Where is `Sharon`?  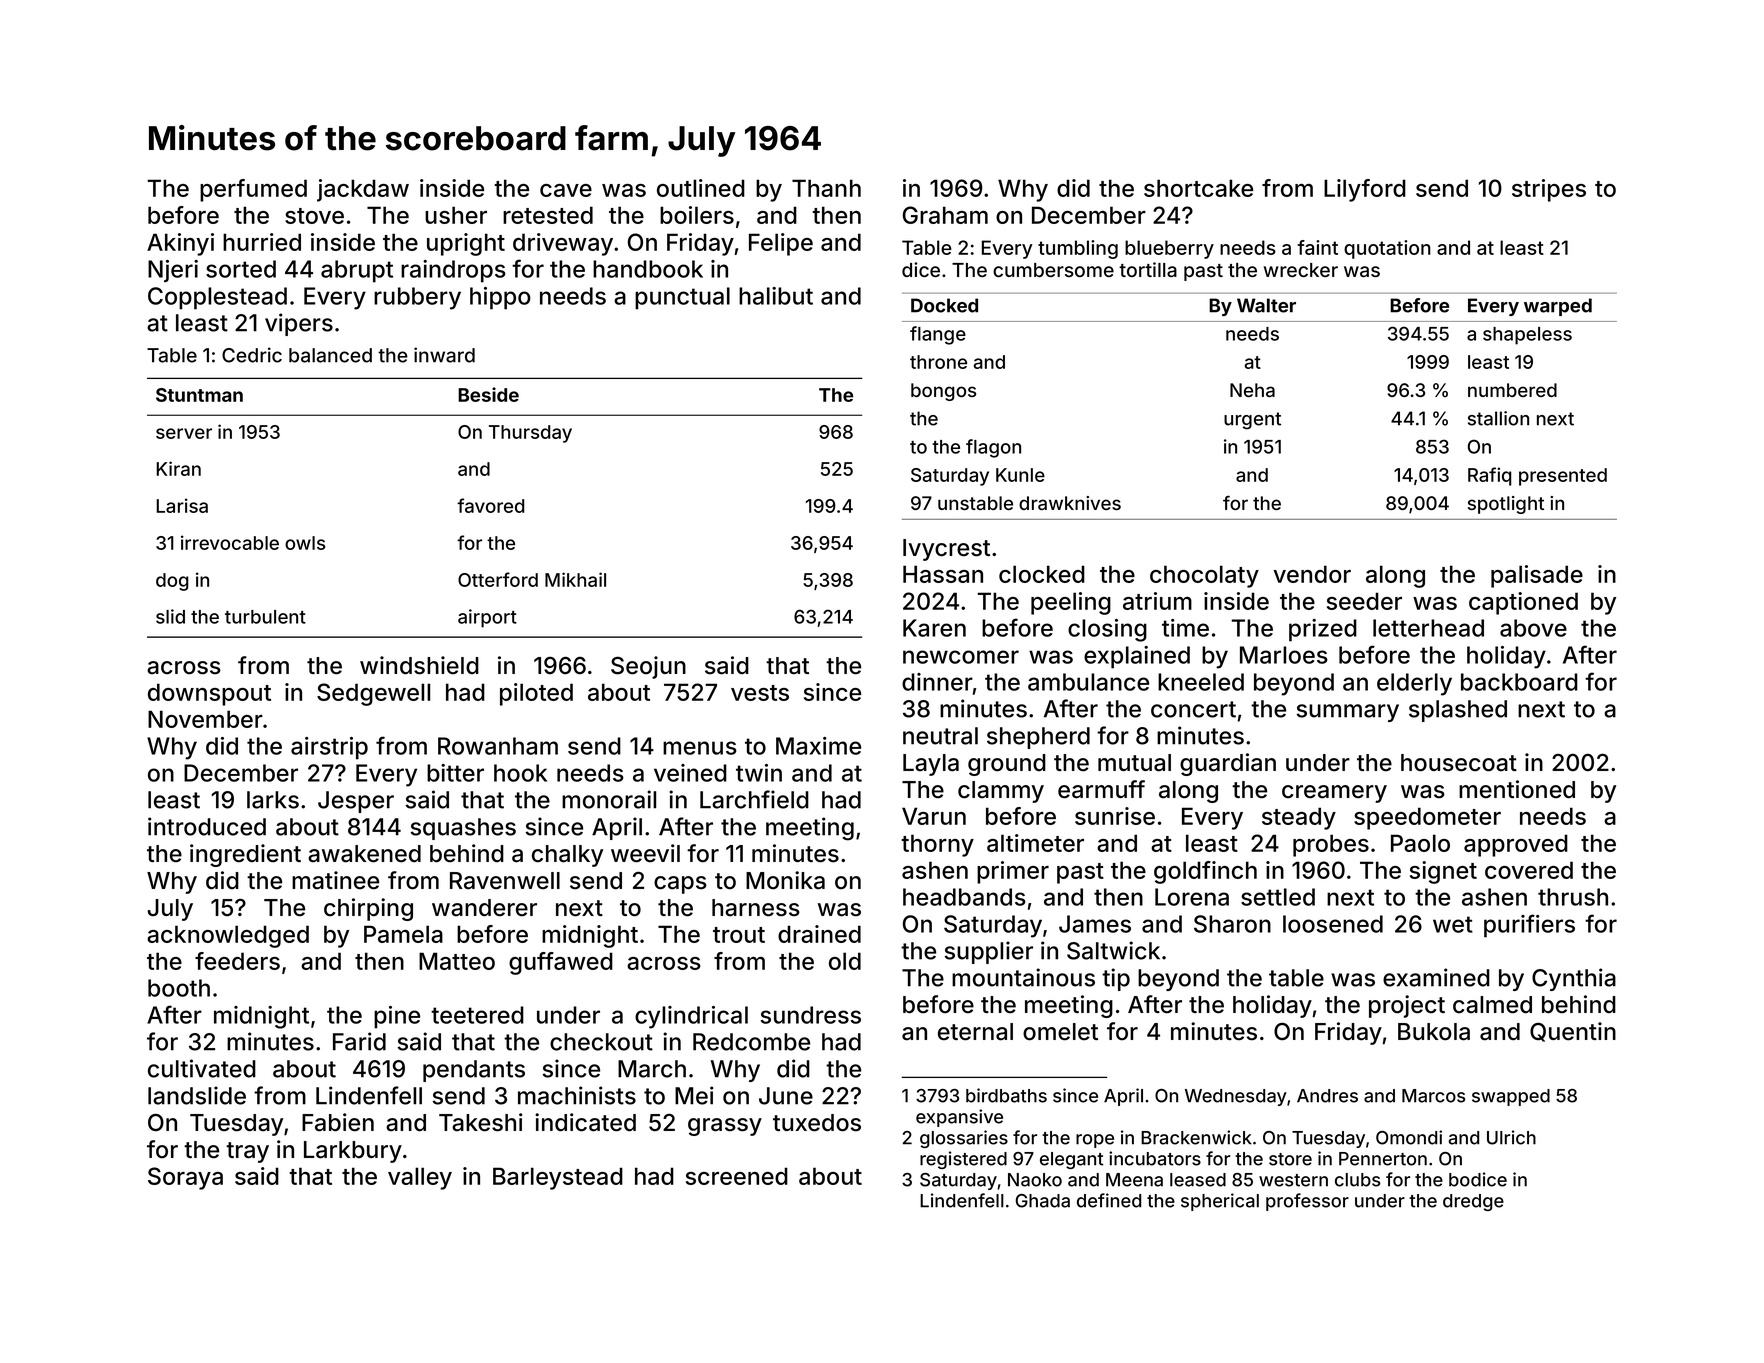
Sharon is located at coordinates (1232, 924).
